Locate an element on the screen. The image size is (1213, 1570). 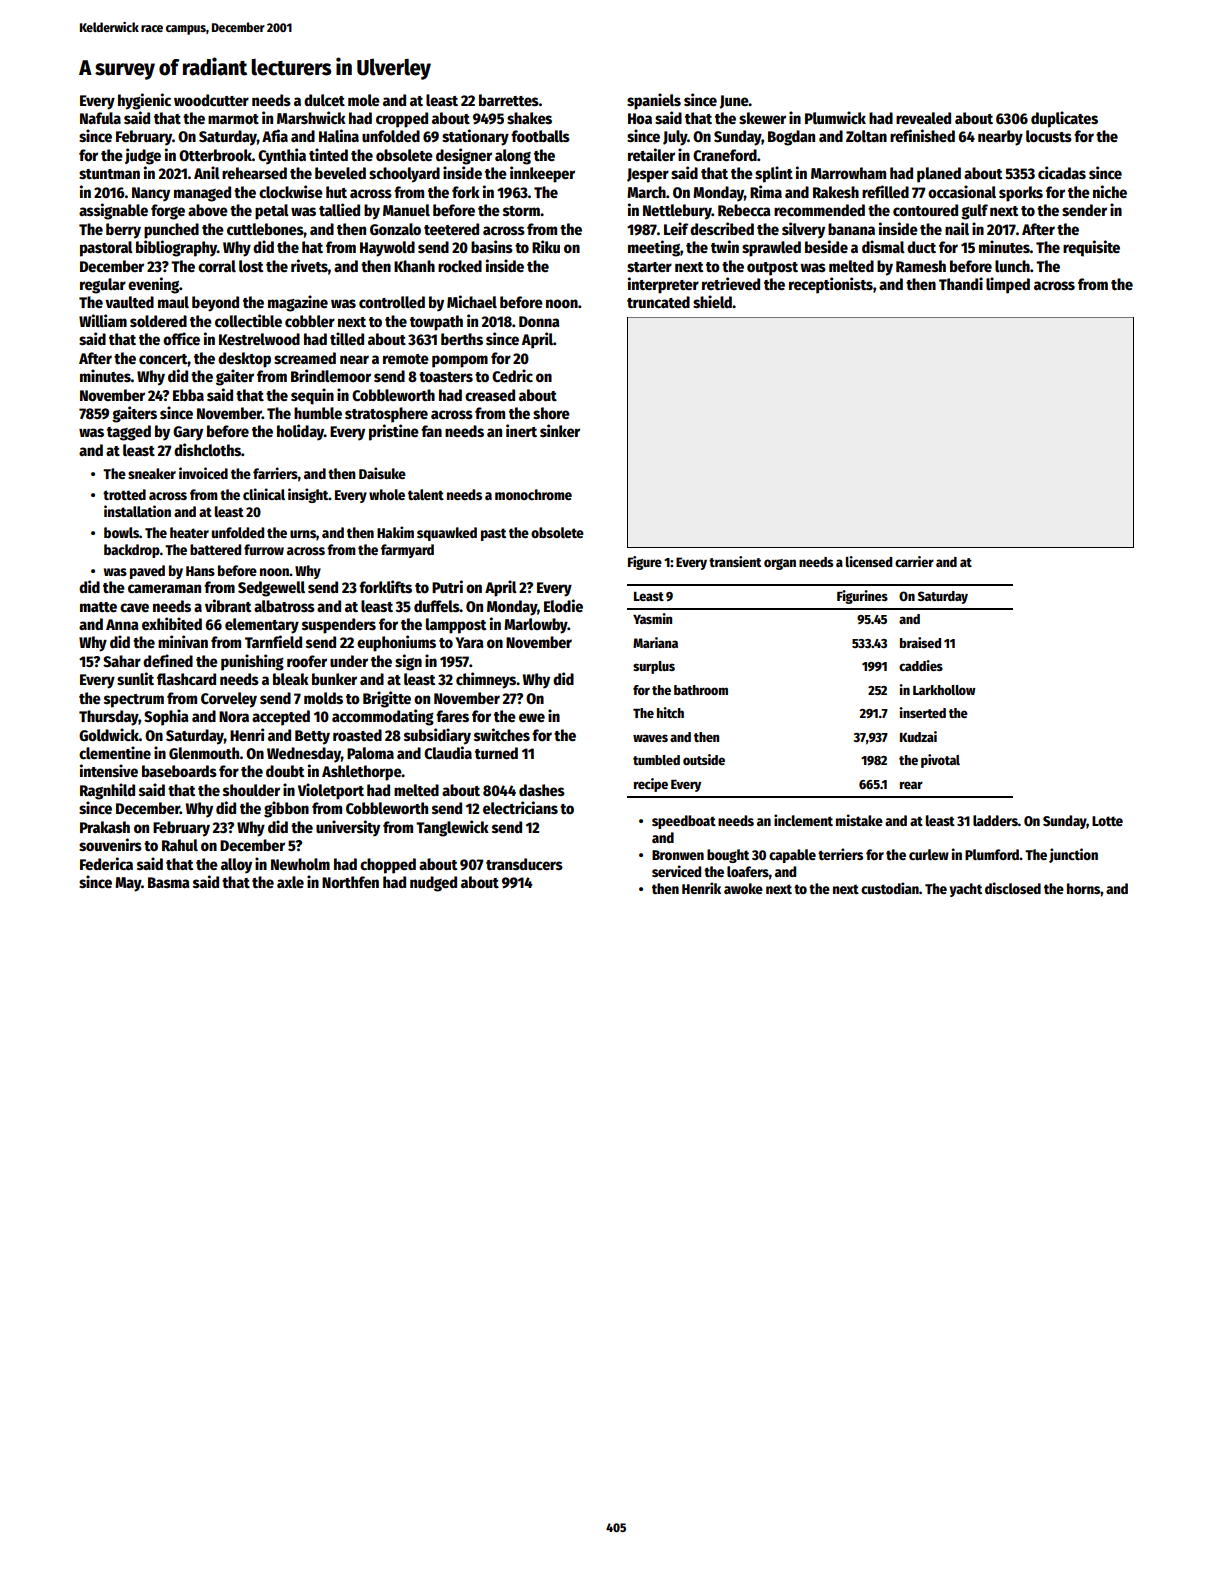
fan is located at coordinates (431, 431).
